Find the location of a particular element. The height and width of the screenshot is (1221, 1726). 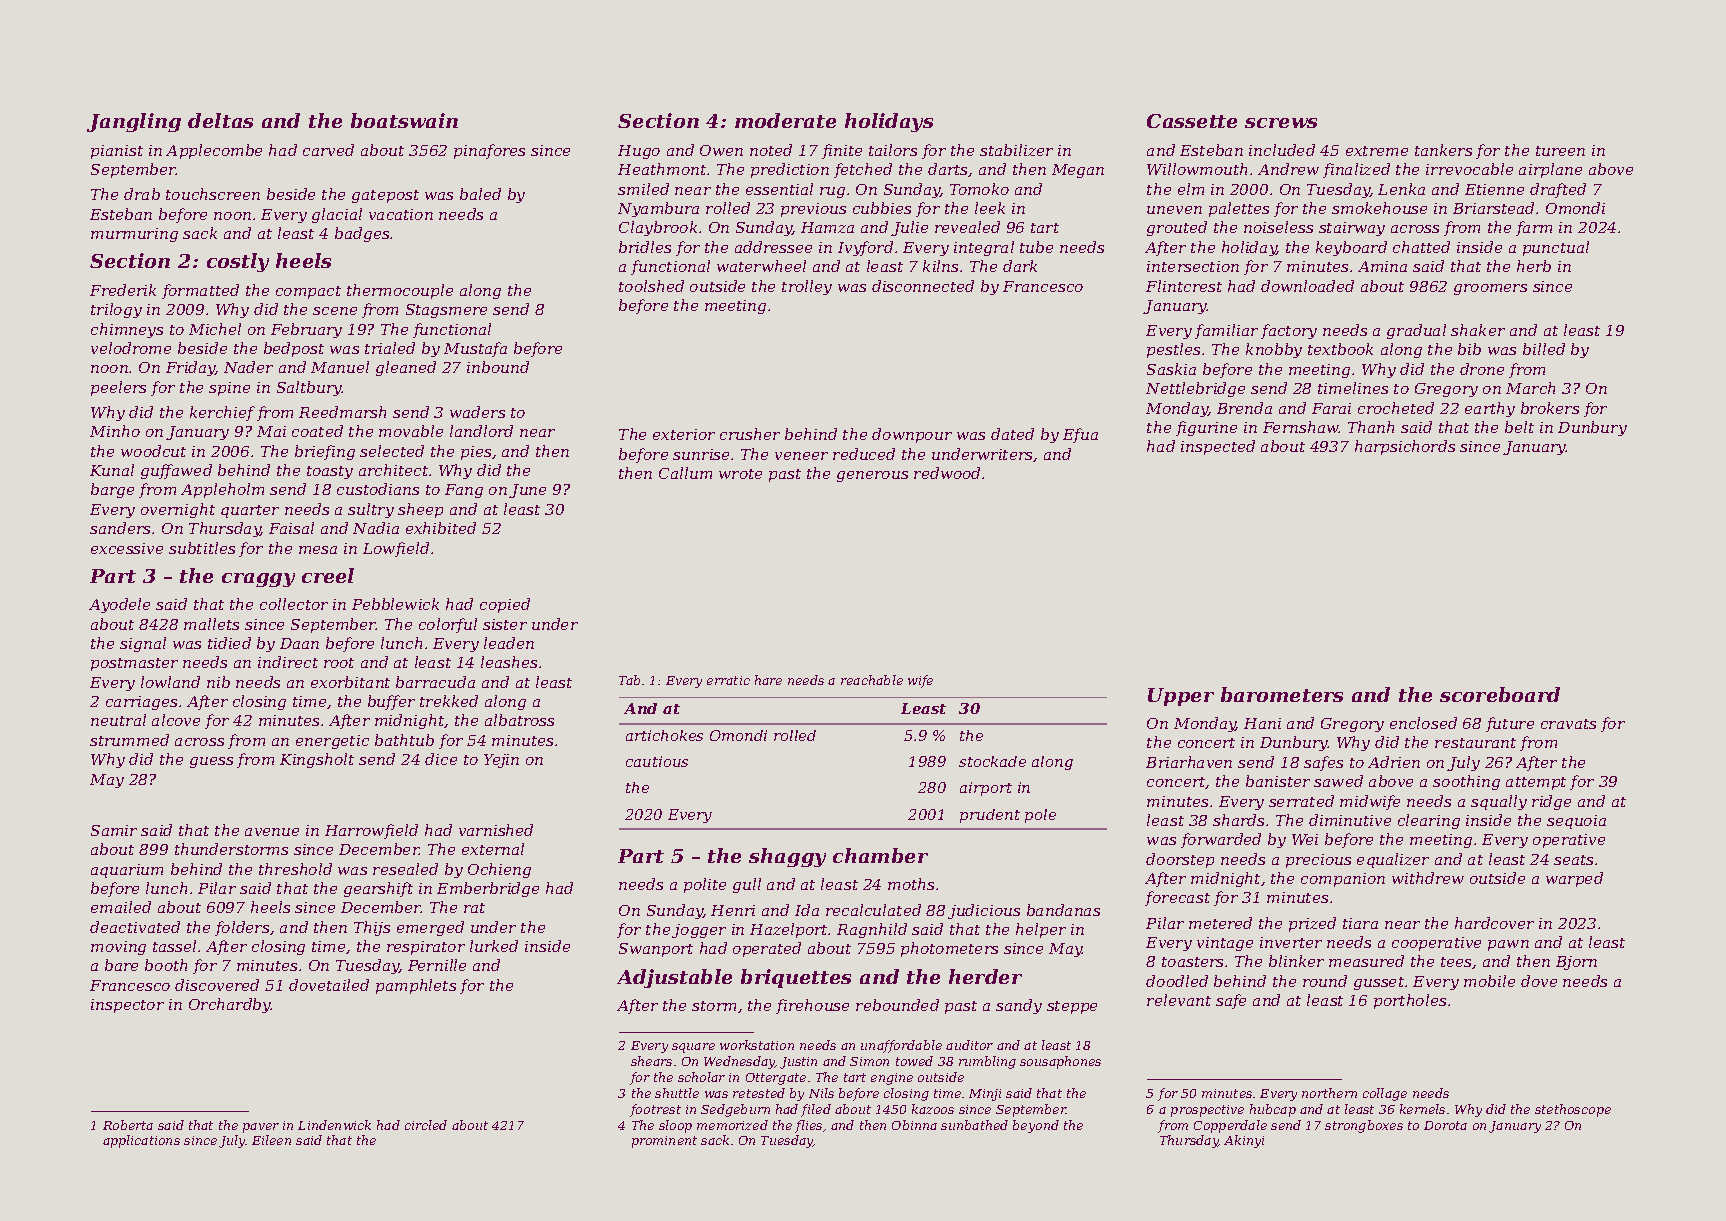

seats is located at coordinates (1573, 860).
